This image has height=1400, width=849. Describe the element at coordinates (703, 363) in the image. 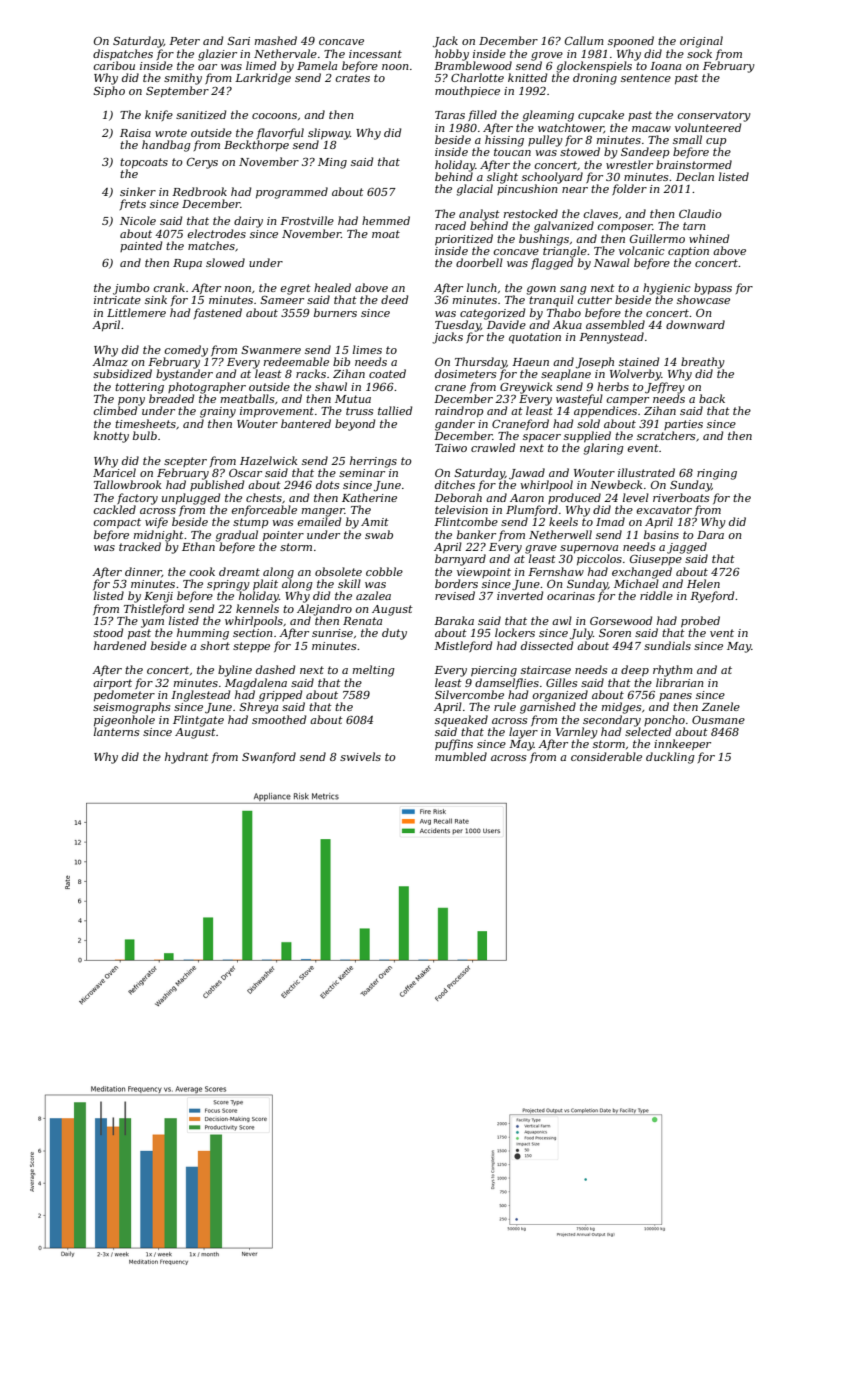

I see `breathy` at that location.
